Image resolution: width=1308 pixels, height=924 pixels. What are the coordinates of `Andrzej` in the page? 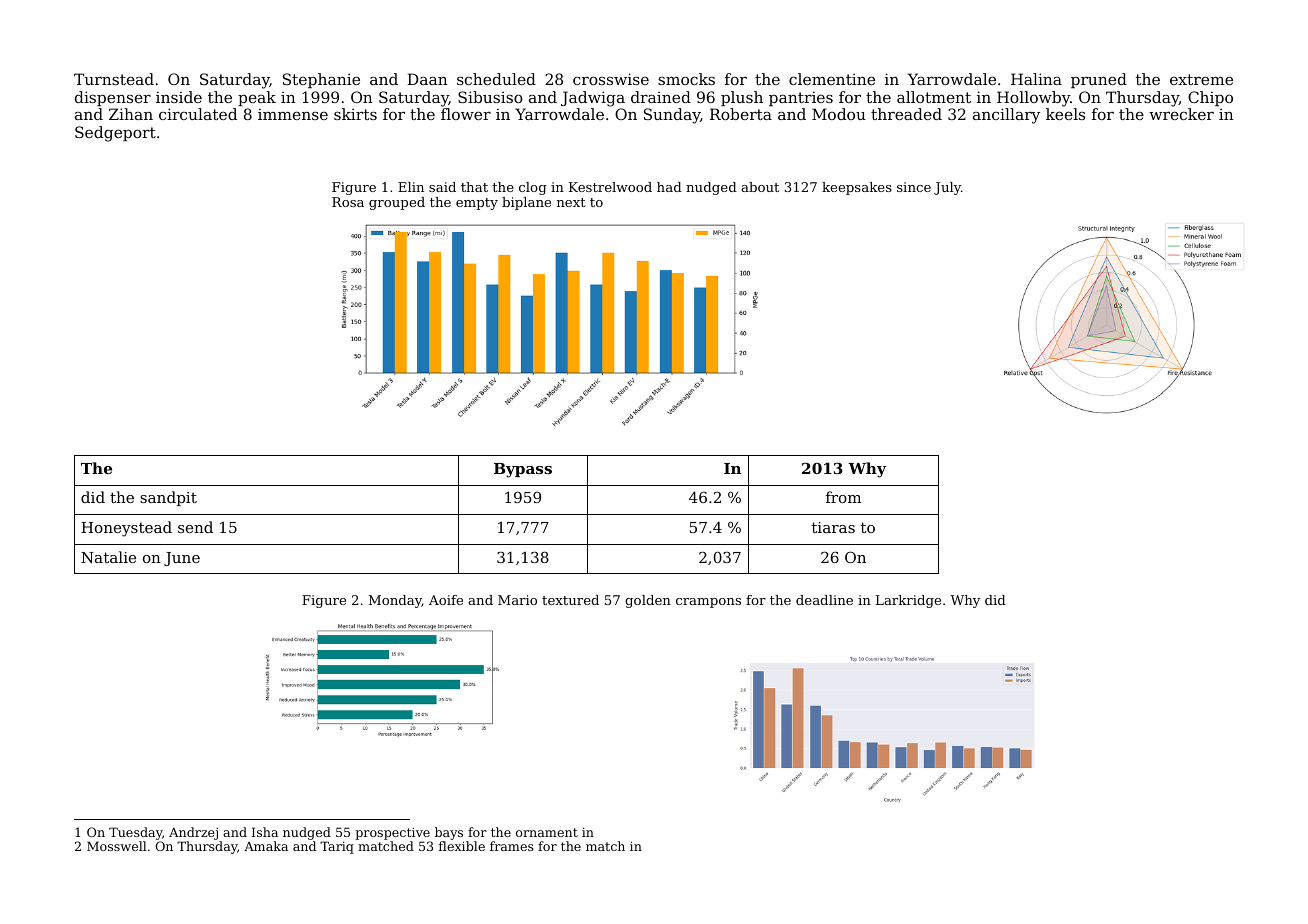 It's located at (193, 833).
